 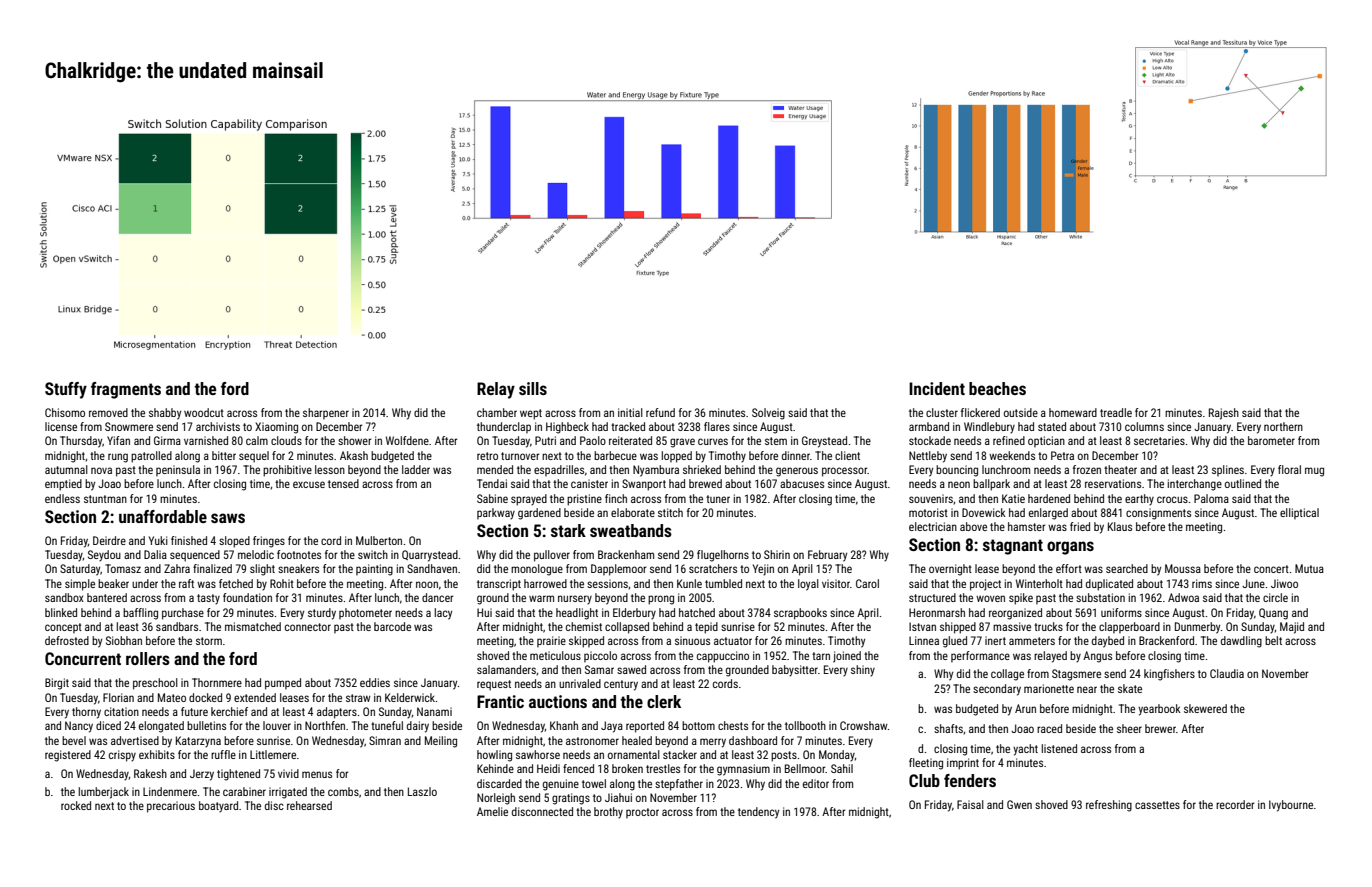 What do you see at coordinates (621, 685) in the screenshot?
I see `century` at bounding box center [621, 685].
